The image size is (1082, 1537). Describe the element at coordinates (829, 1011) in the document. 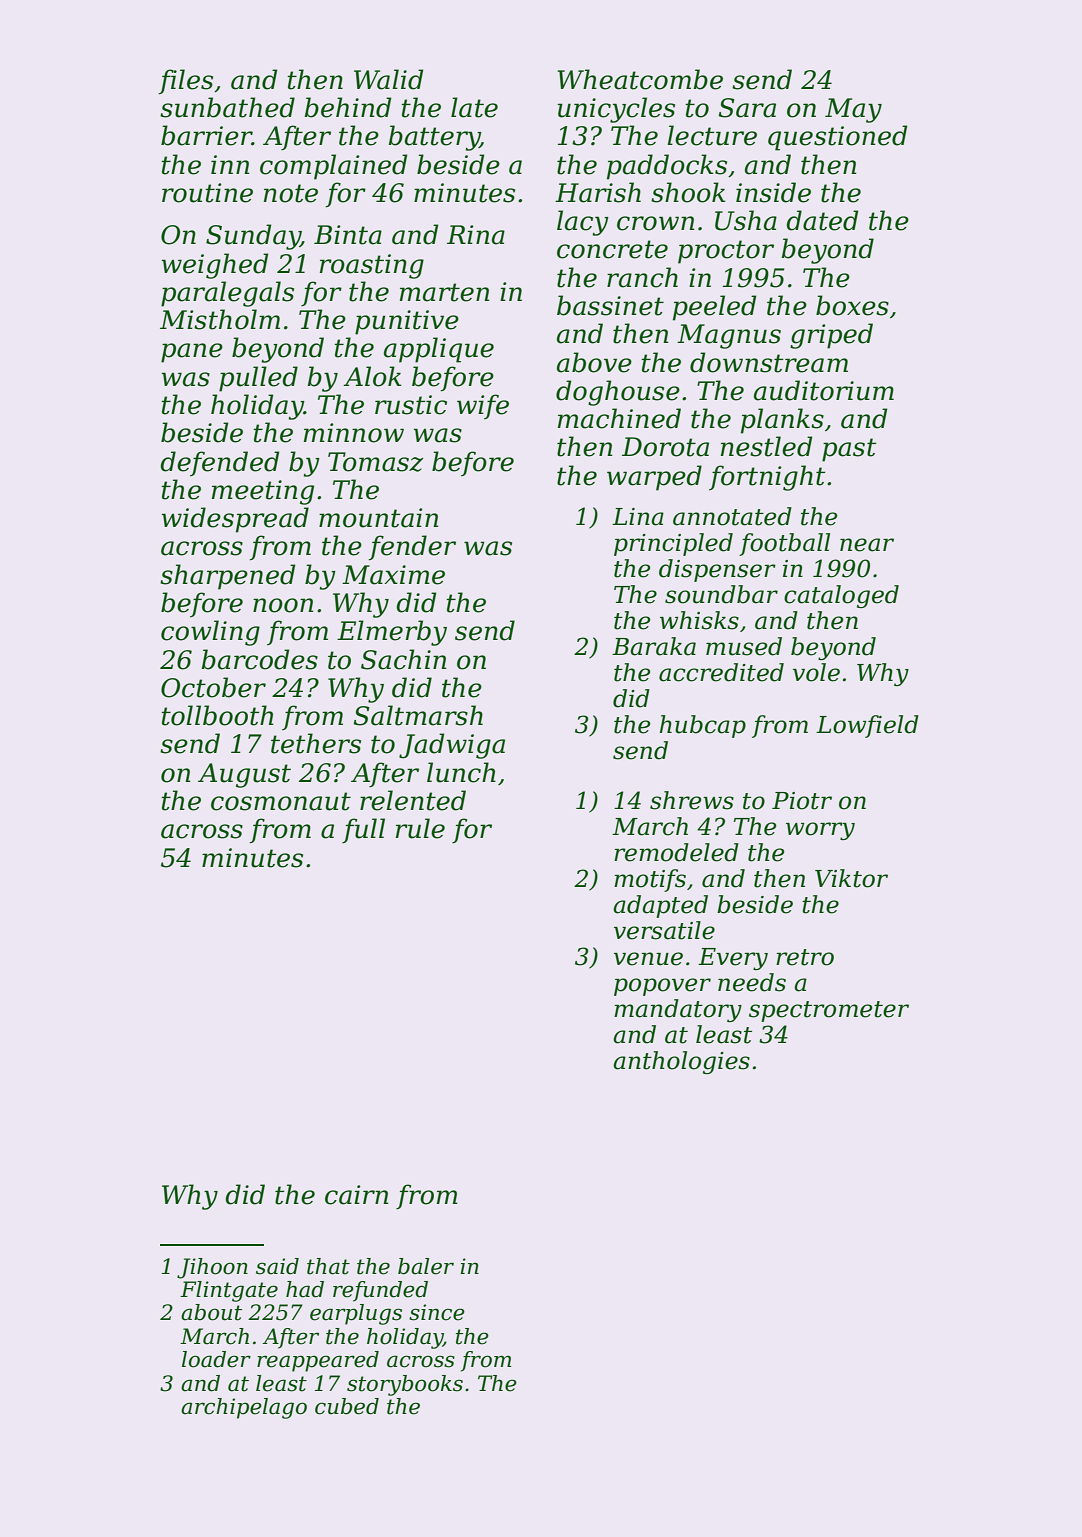

I see `spectrometer` at that location.
